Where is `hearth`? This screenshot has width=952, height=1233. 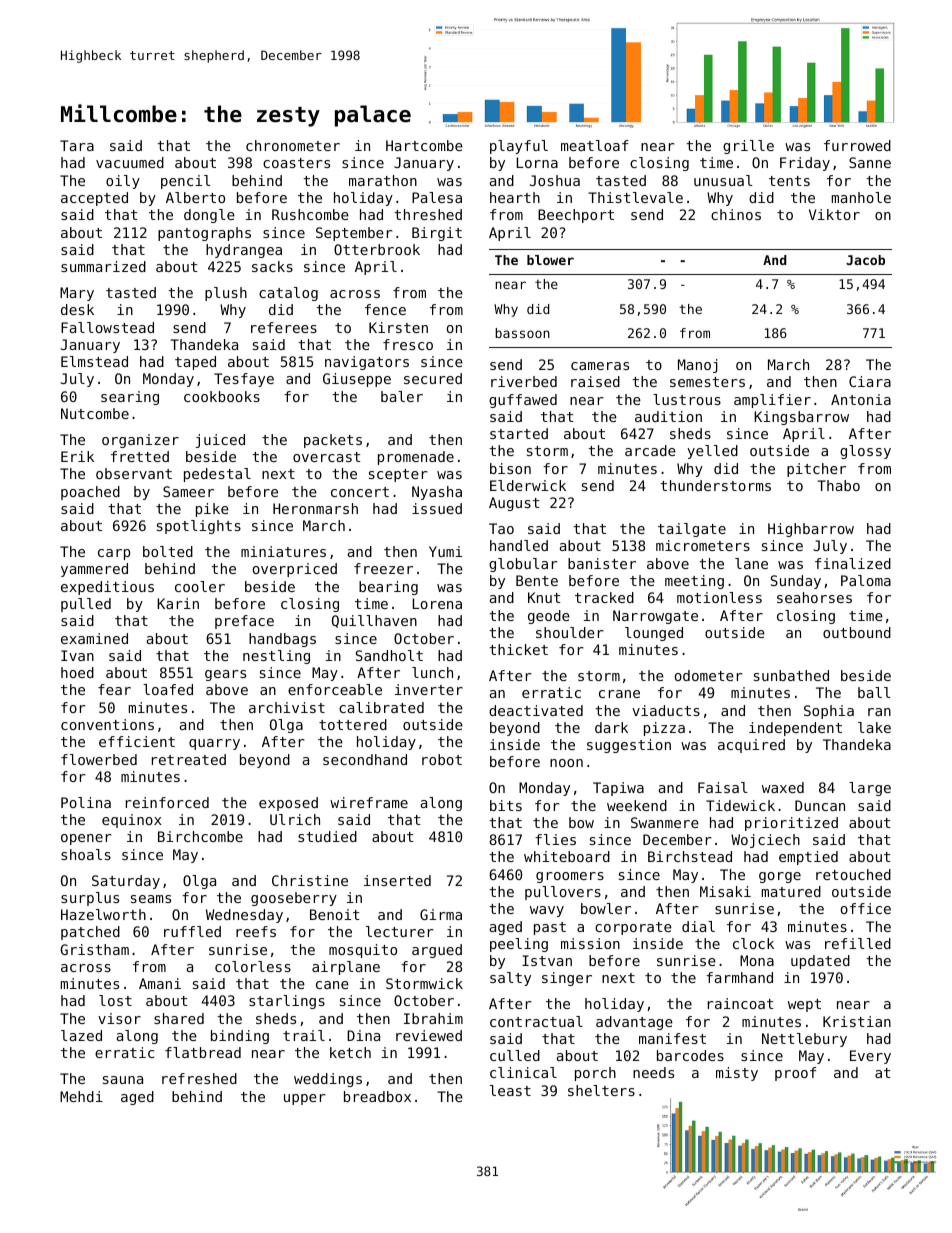
hearth is located at coordinates (515, 197).
